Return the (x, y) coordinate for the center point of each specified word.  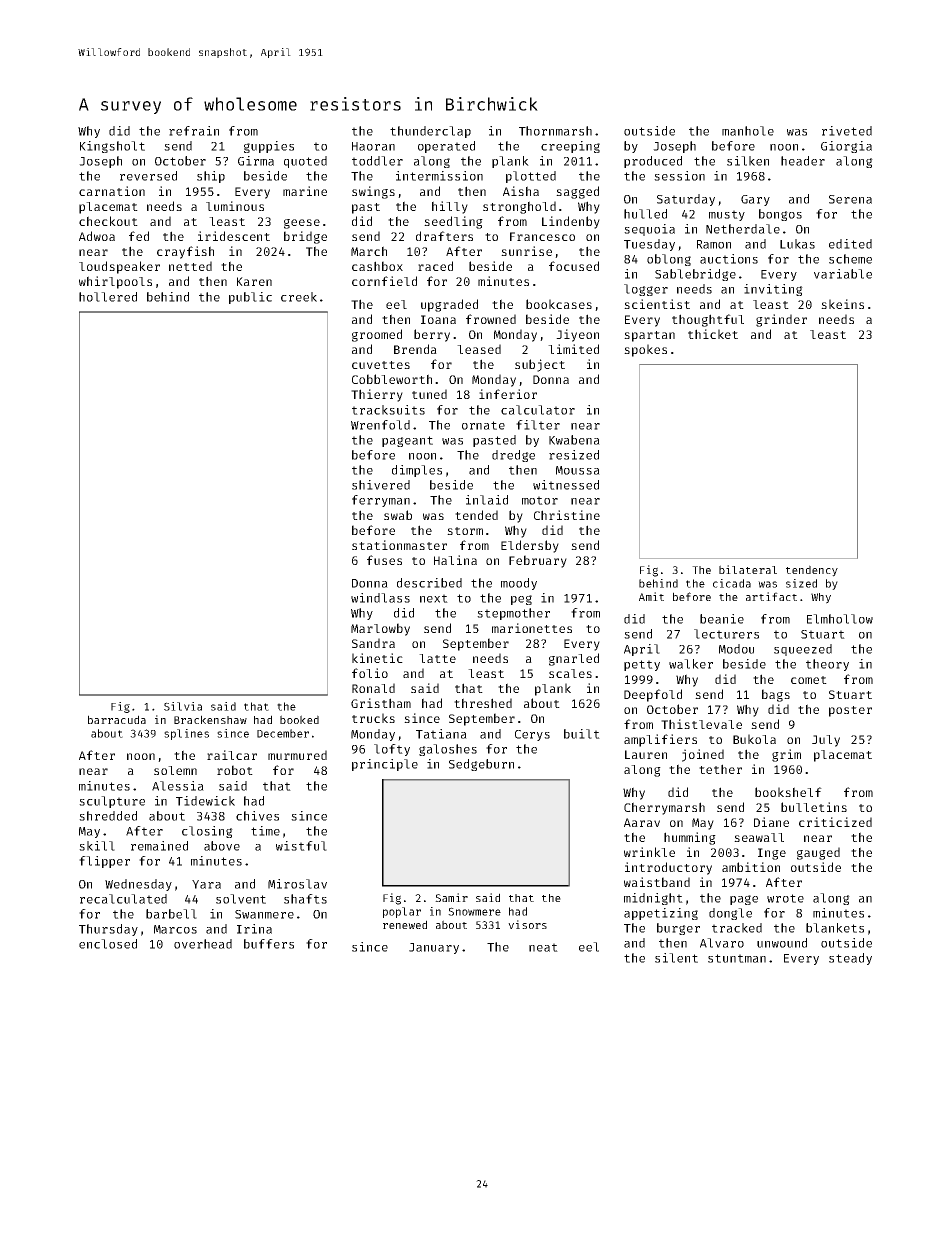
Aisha (521, 191)
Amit (651, 596)
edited (850, 244)
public (250, 298)
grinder (781, 320)
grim (786, 755)
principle (385, 765)
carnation (112, 191)
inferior (508, 394)
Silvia (183, 706)
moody (519, 584)
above (222, 846)
